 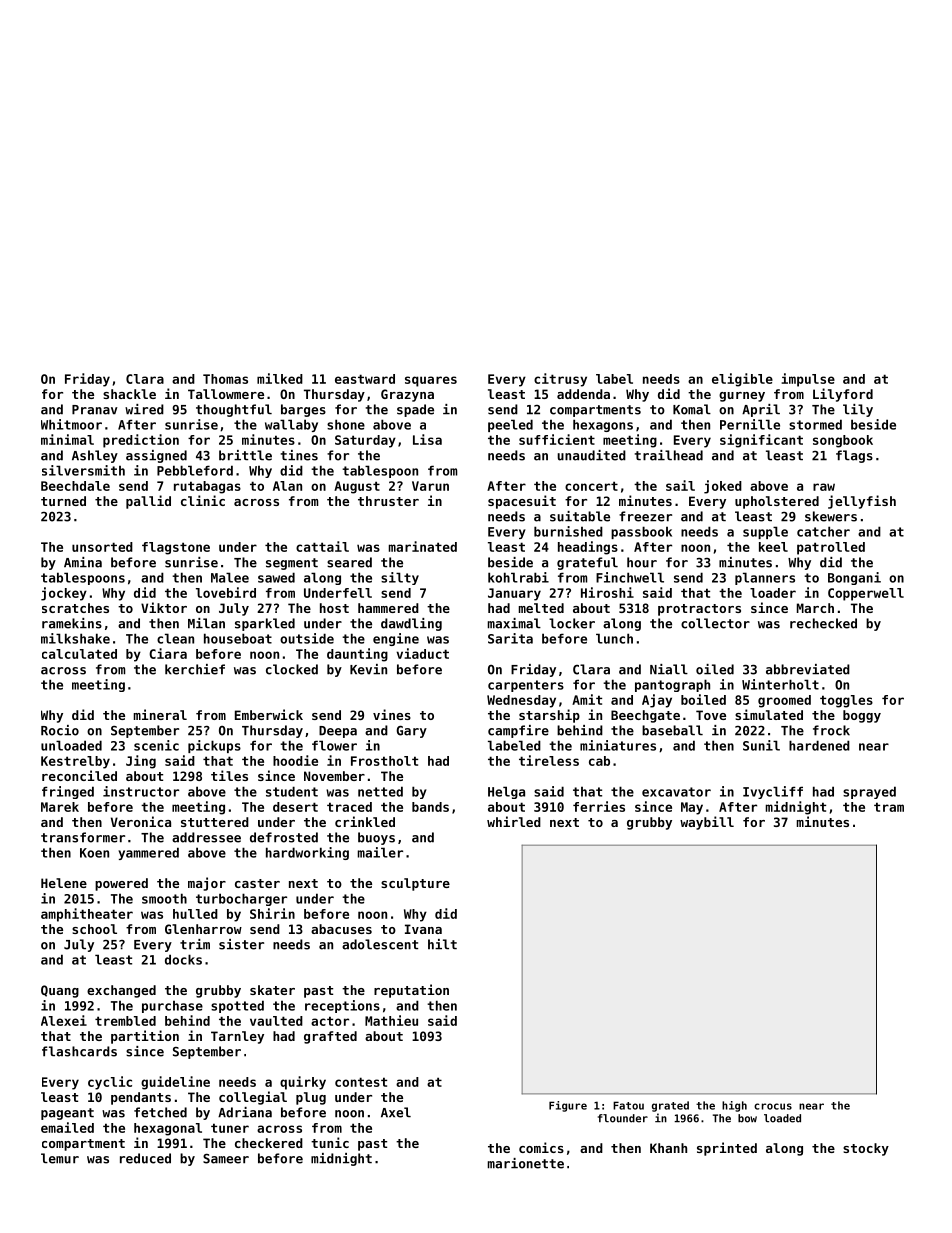 What do you see at coordinates (514, 821) in the screenshot?
I see `whirled` at bounding box center [514, 821].
